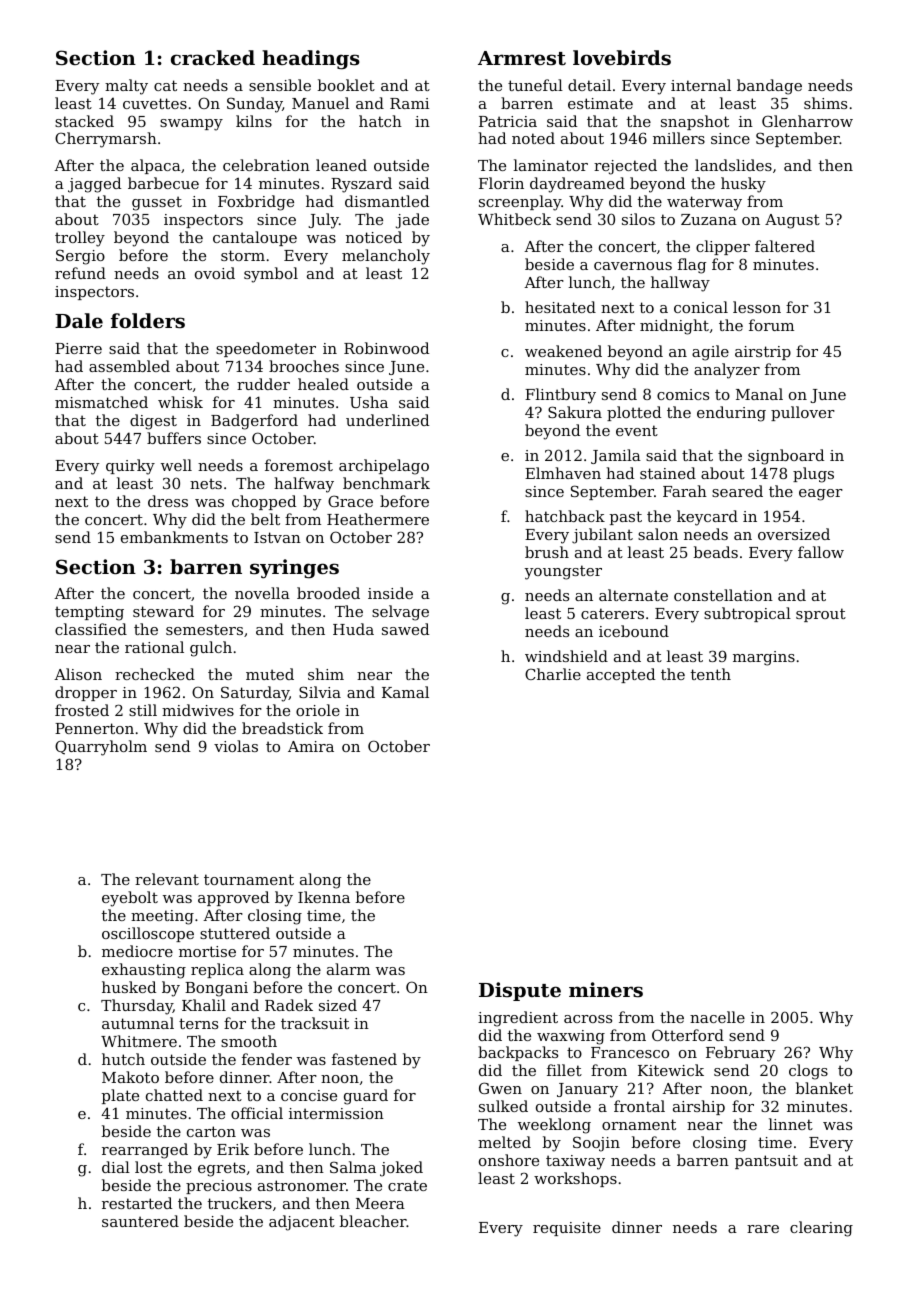 The width and height of the screenshot is (908, 1316). What do you see at coordinates (567, 1229) in the screenshot?
I see `requisite` at bounding box center [567, 1229].
